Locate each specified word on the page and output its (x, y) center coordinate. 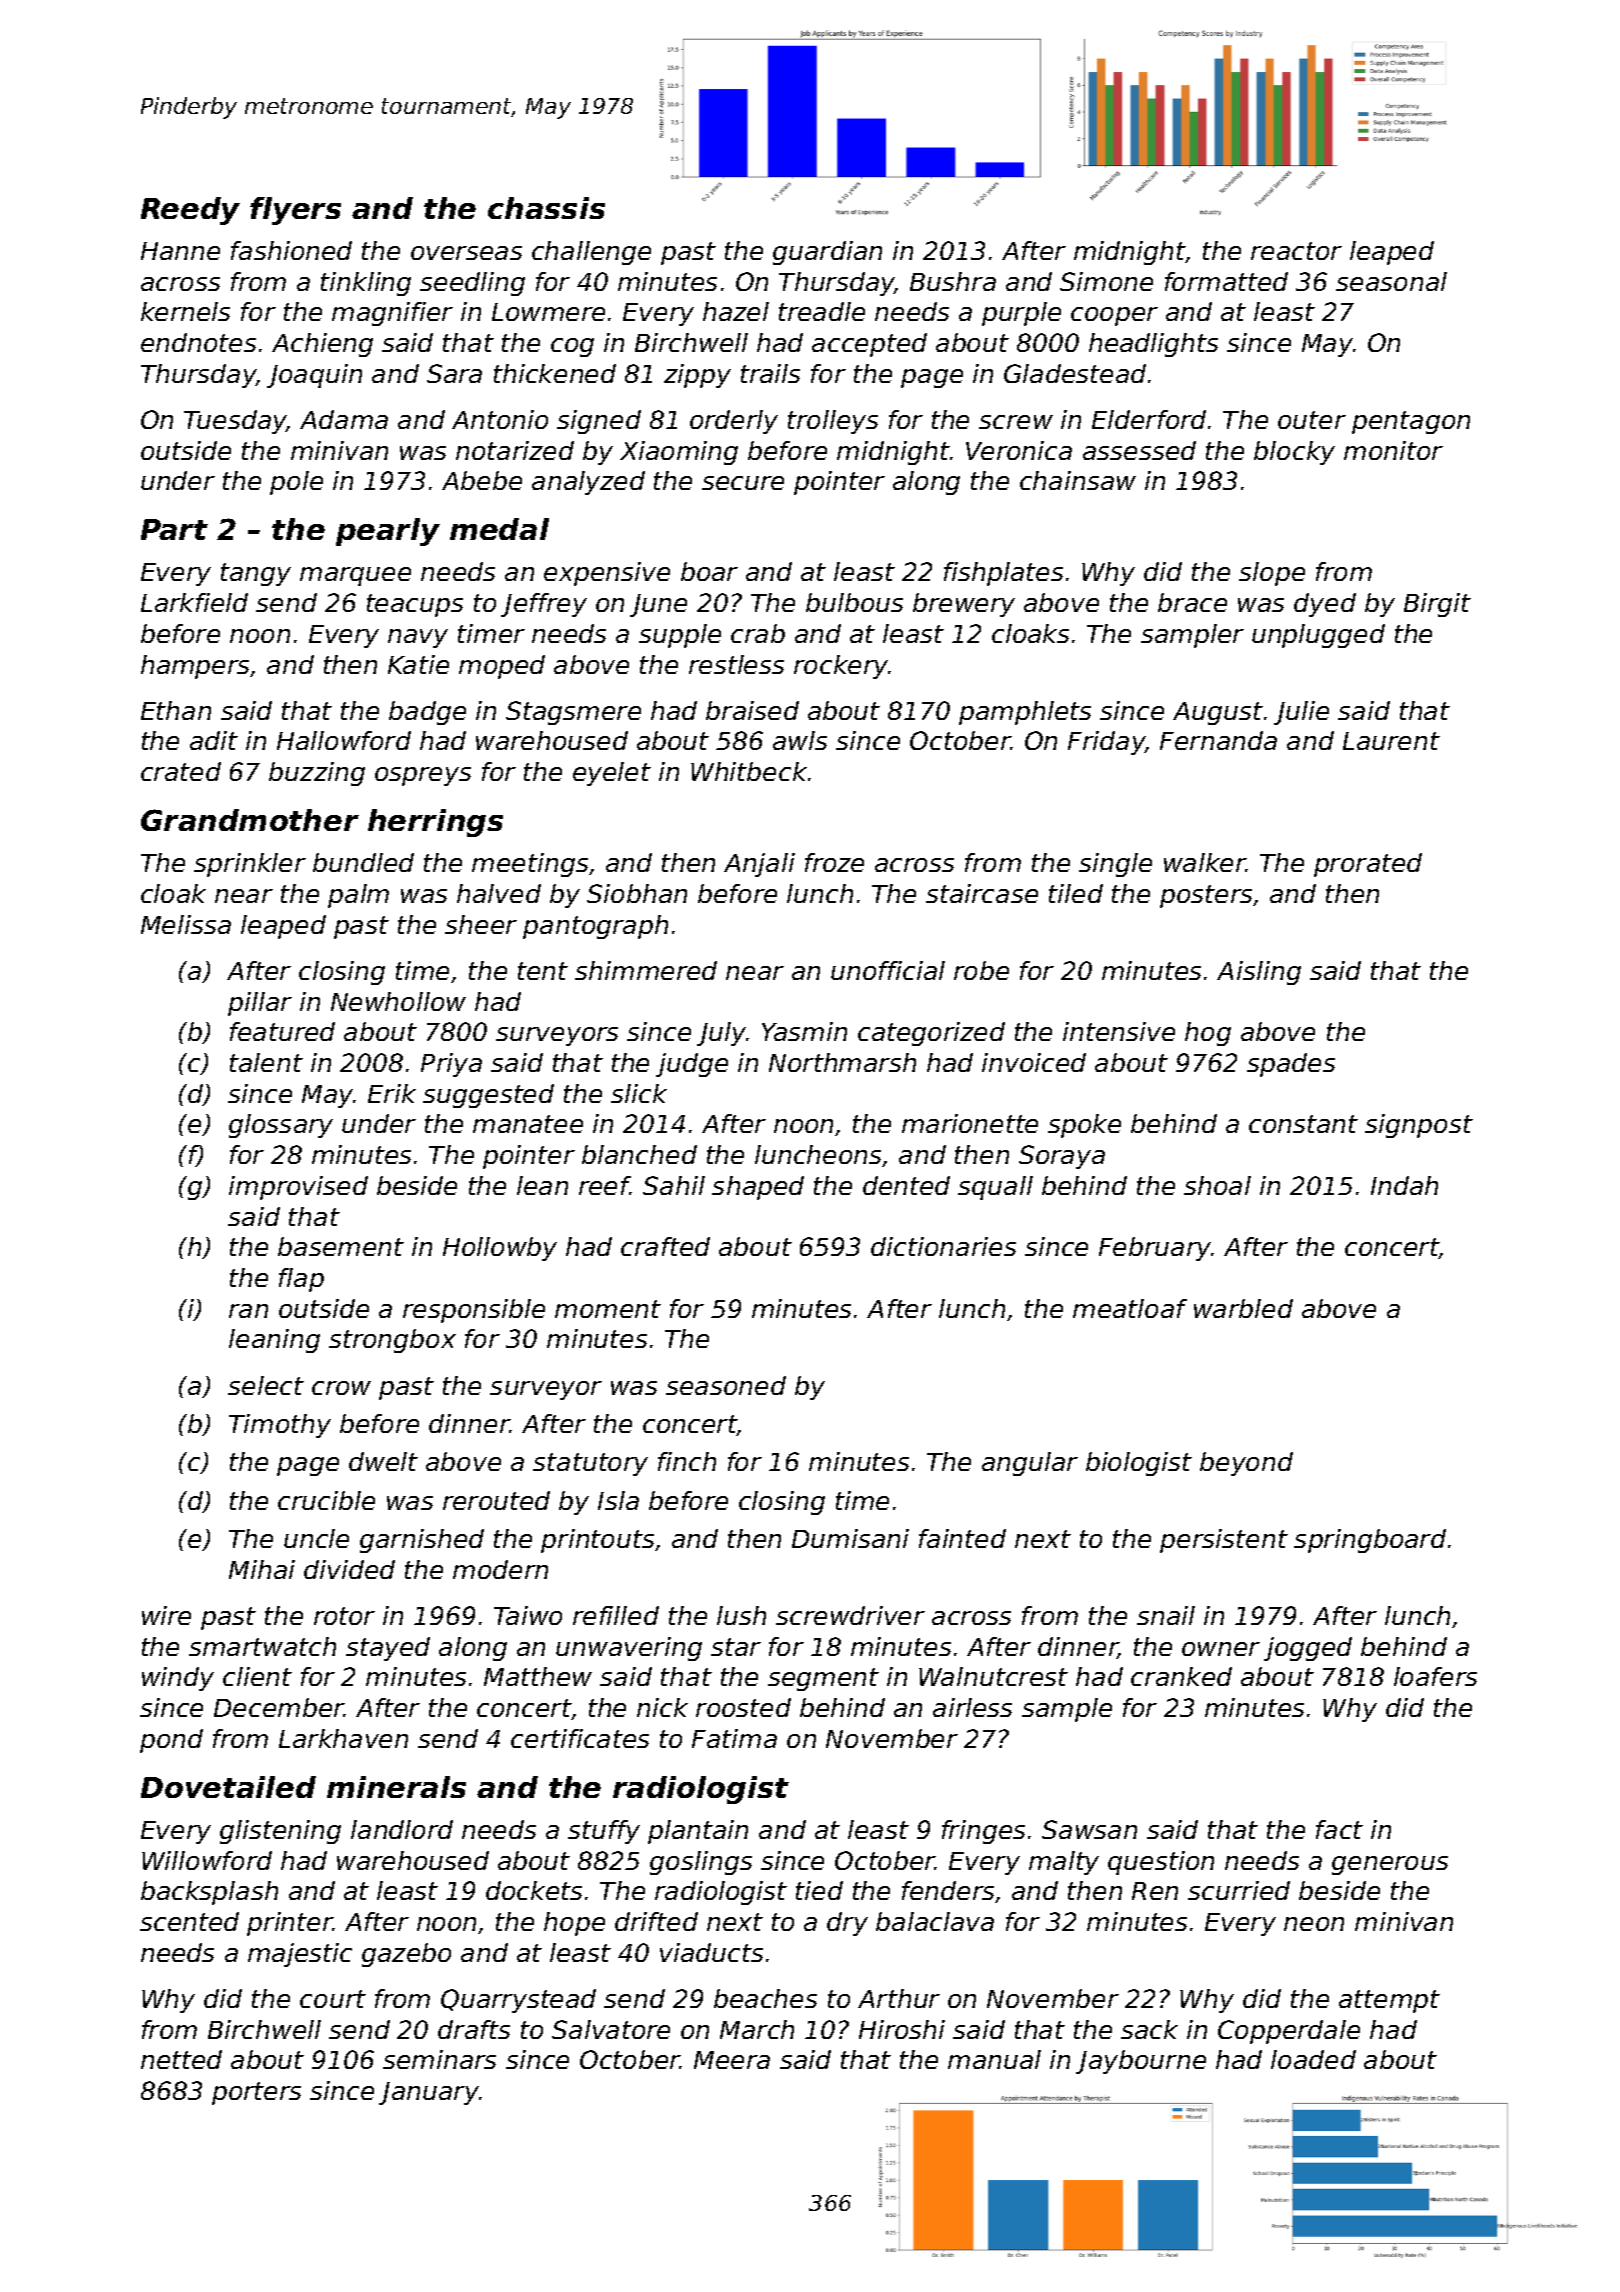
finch (687, 1461)
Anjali (759, 865)
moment (608, 1309)
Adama (344, 419)
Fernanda (1218, 740)
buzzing (317, 774)
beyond (1246, 1464)
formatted (1226, 281)
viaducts (711, 1952)
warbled (1243, 1308)
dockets (534, 1890)
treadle (822, 311)
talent (266, 1062)
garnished (422, 1541)
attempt (1389, 2001)
